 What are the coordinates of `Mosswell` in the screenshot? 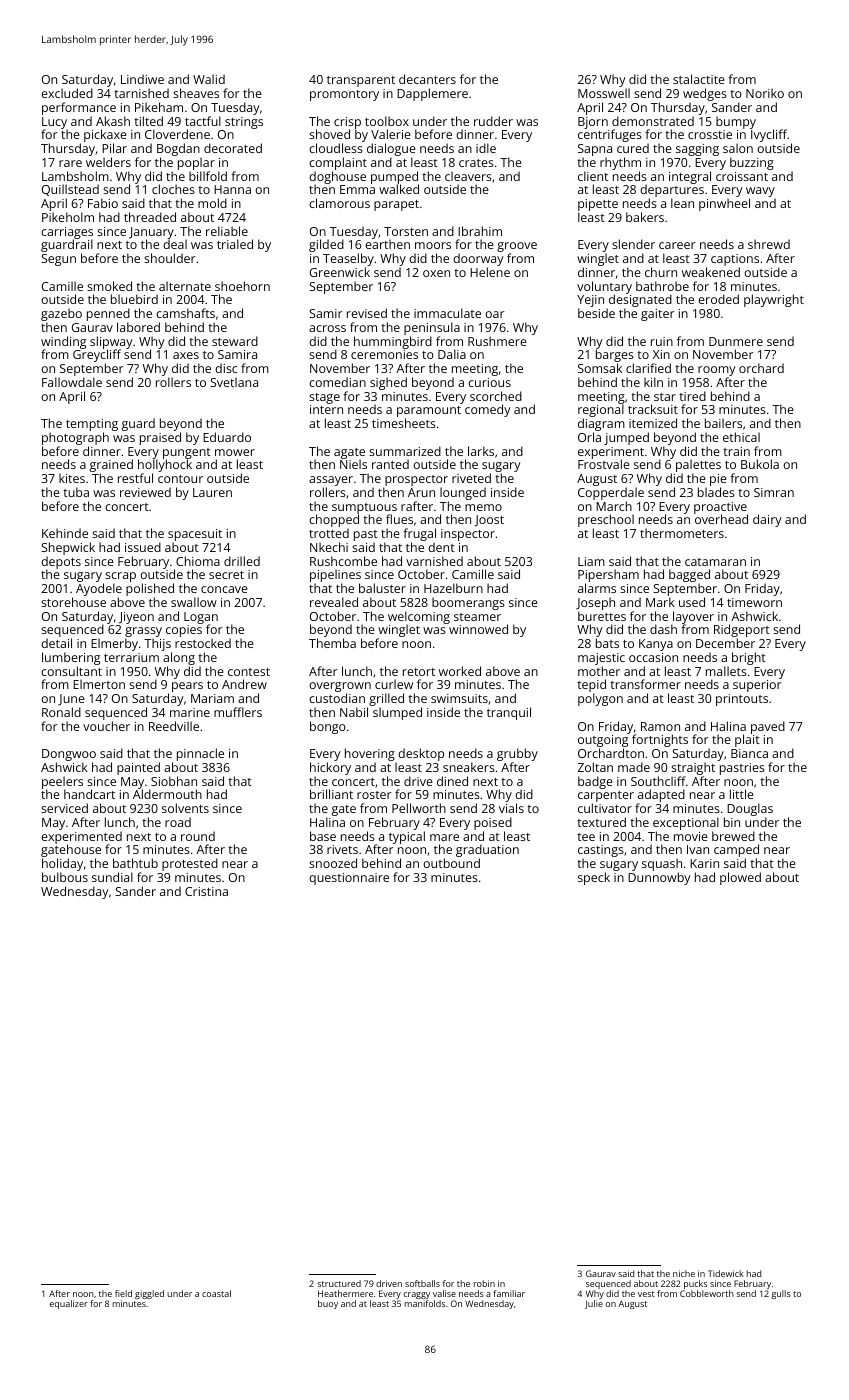 It's located at (604, 93).
